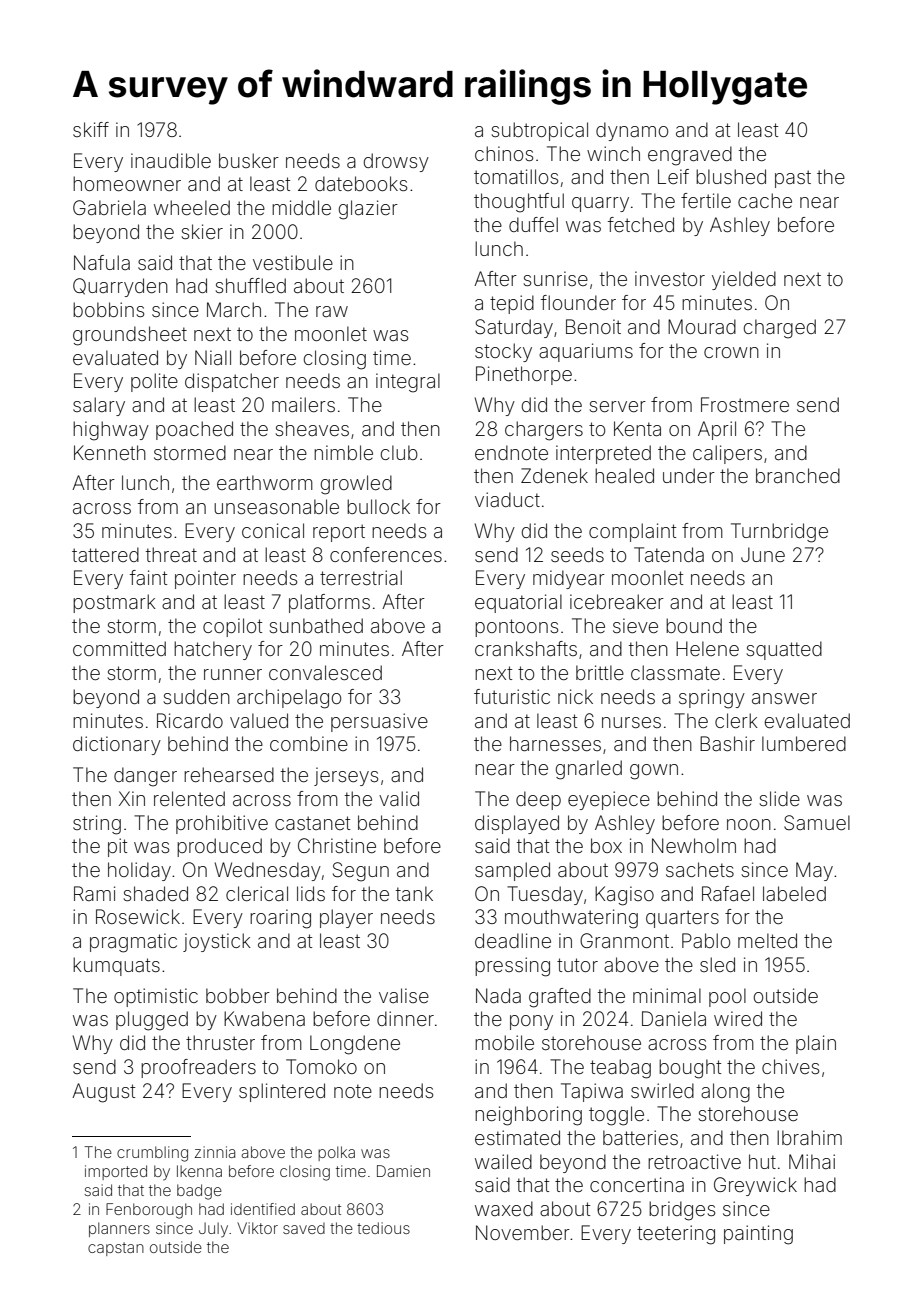 This page has width=924, height=1314. What do you see at coordinates (745, 404) in the page?
I see `Frostmere` at bounding box center [745, 404].
